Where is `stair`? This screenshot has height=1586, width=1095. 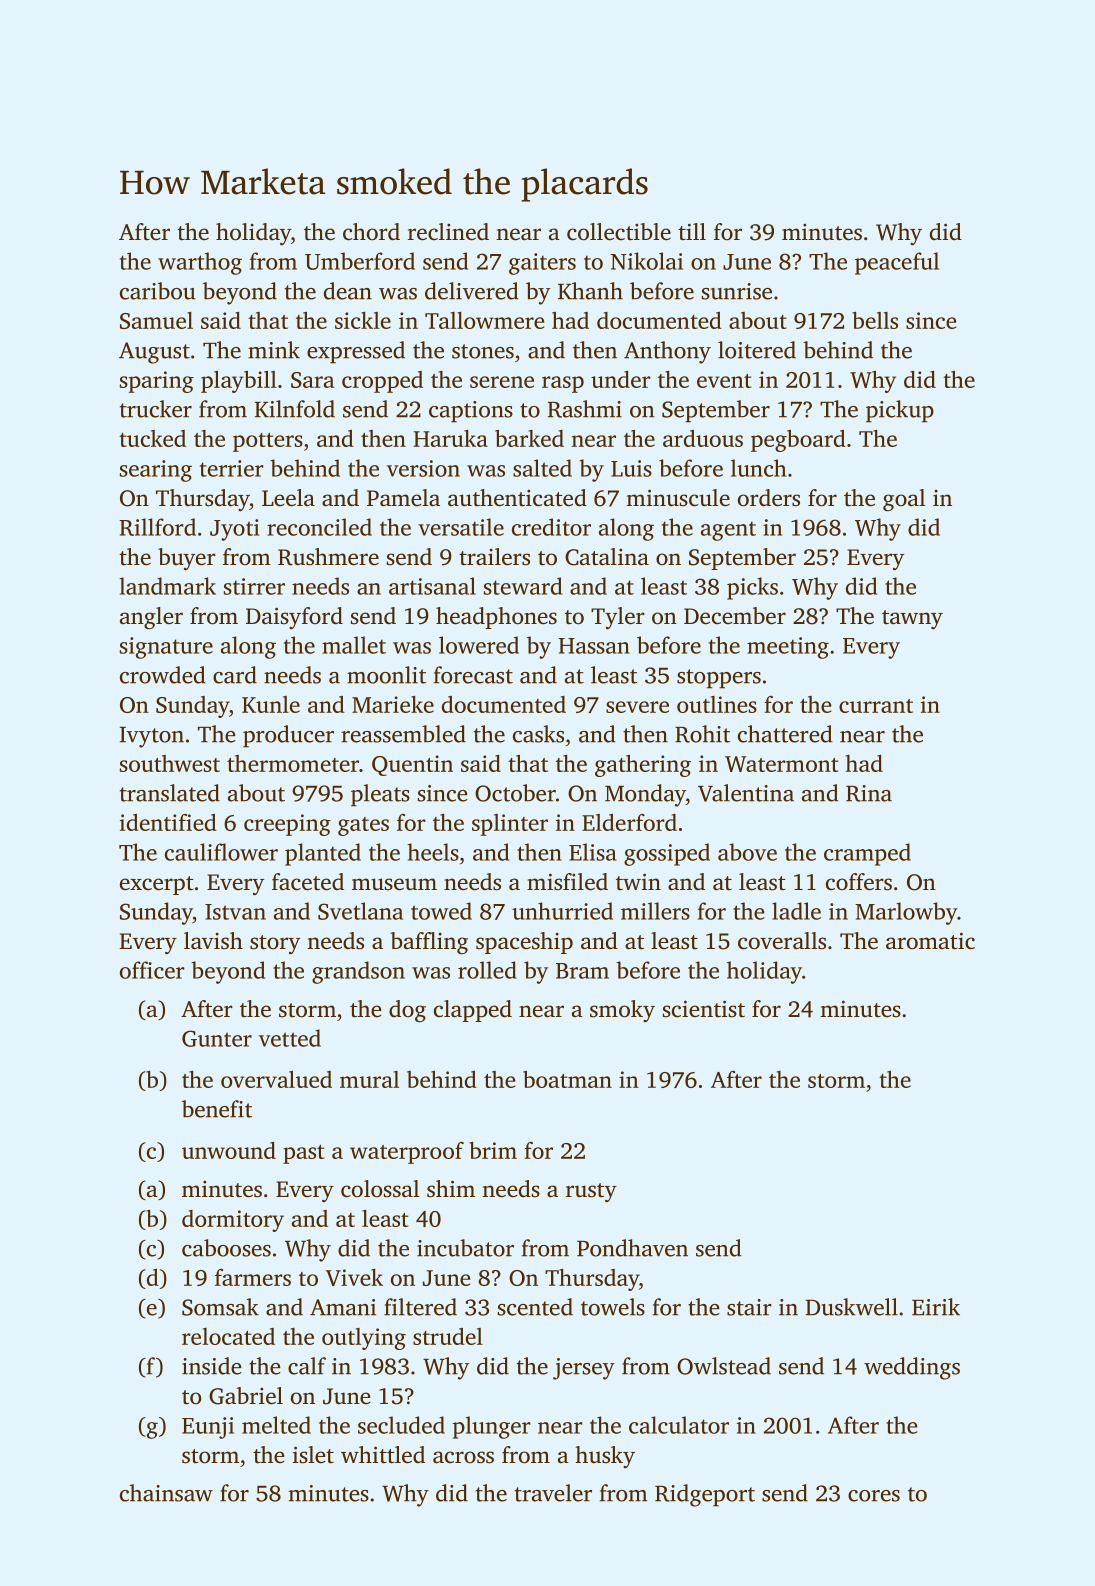
stair is located at coordinates (749, 1307).
